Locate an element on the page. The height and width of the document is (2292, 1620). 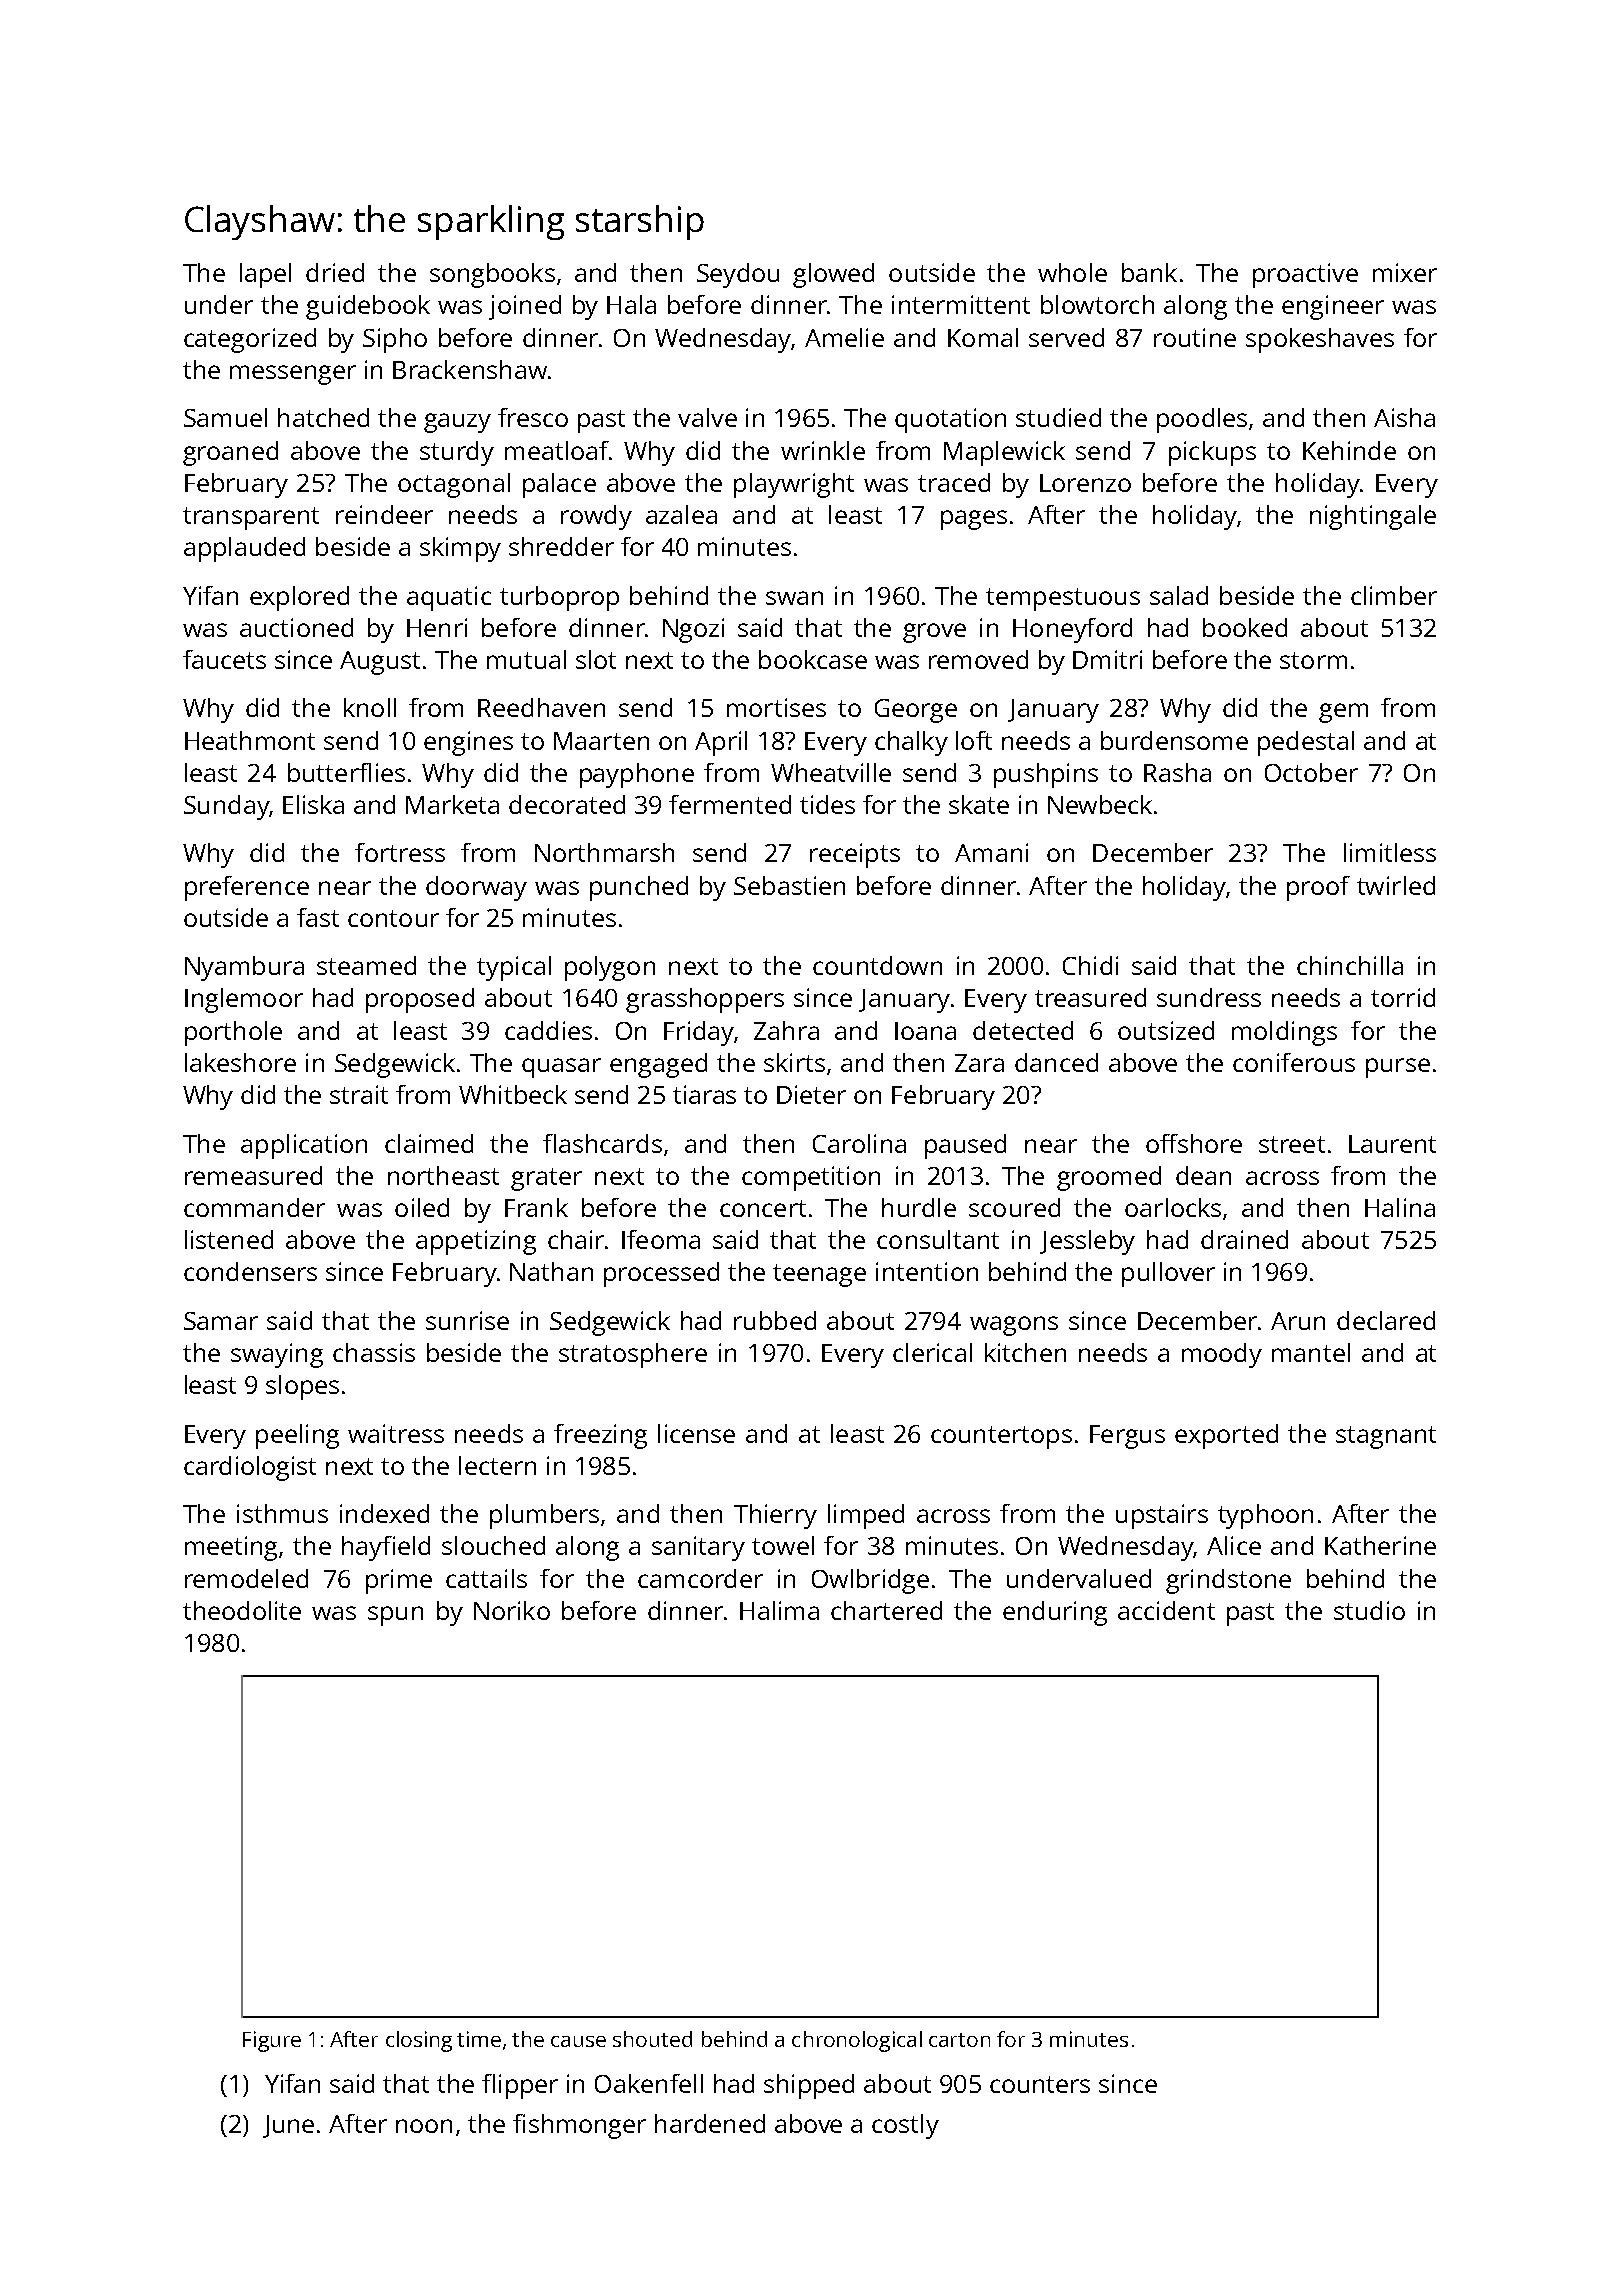
proactive is located at coordinates (1305, 275).
